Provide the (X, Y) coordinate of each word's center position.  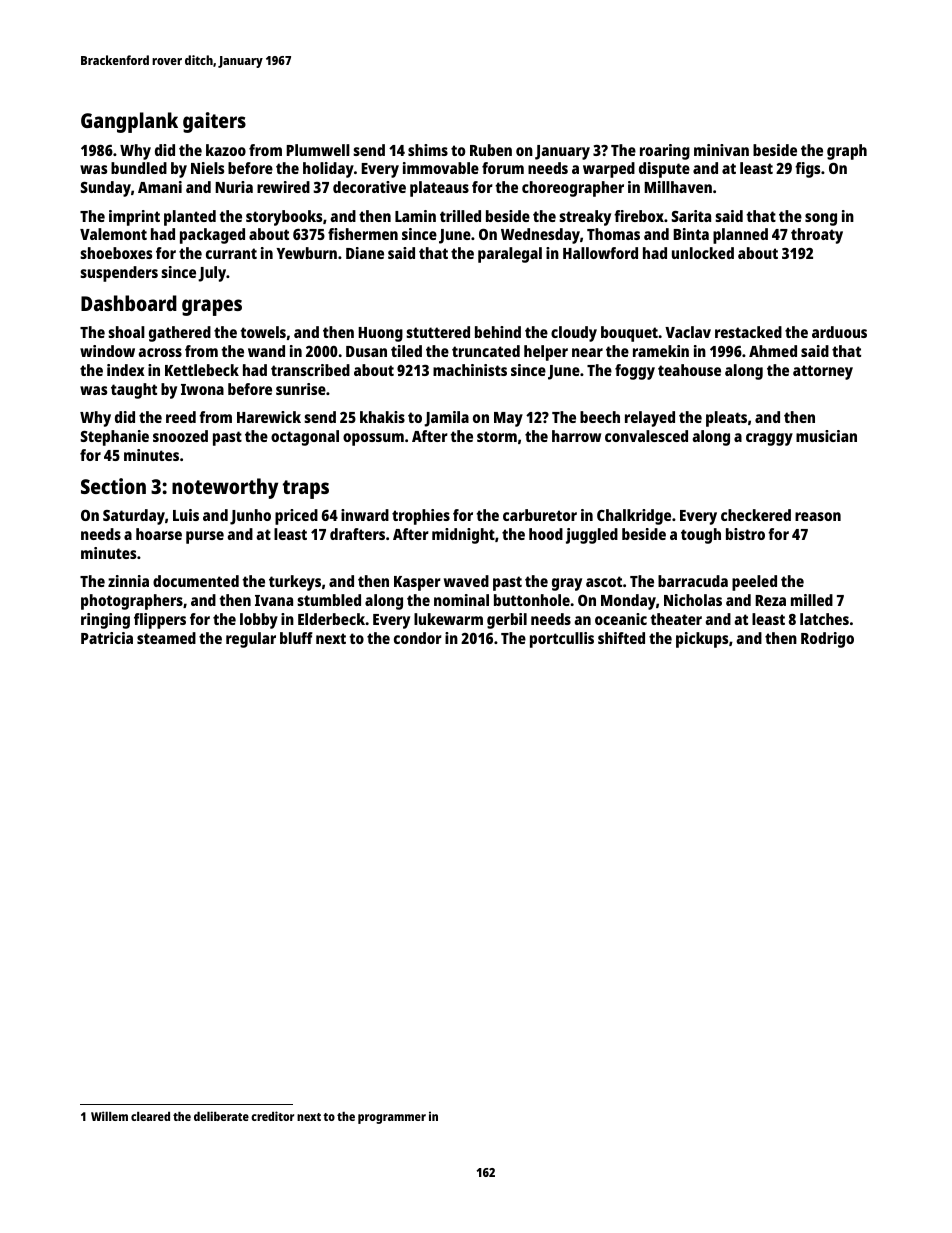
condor (418, 638)
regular (251, 640)
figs (807, 170)
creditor (272, 1116)
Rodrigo (827, 640)
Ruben (491, 150)
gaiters (214, 122)
